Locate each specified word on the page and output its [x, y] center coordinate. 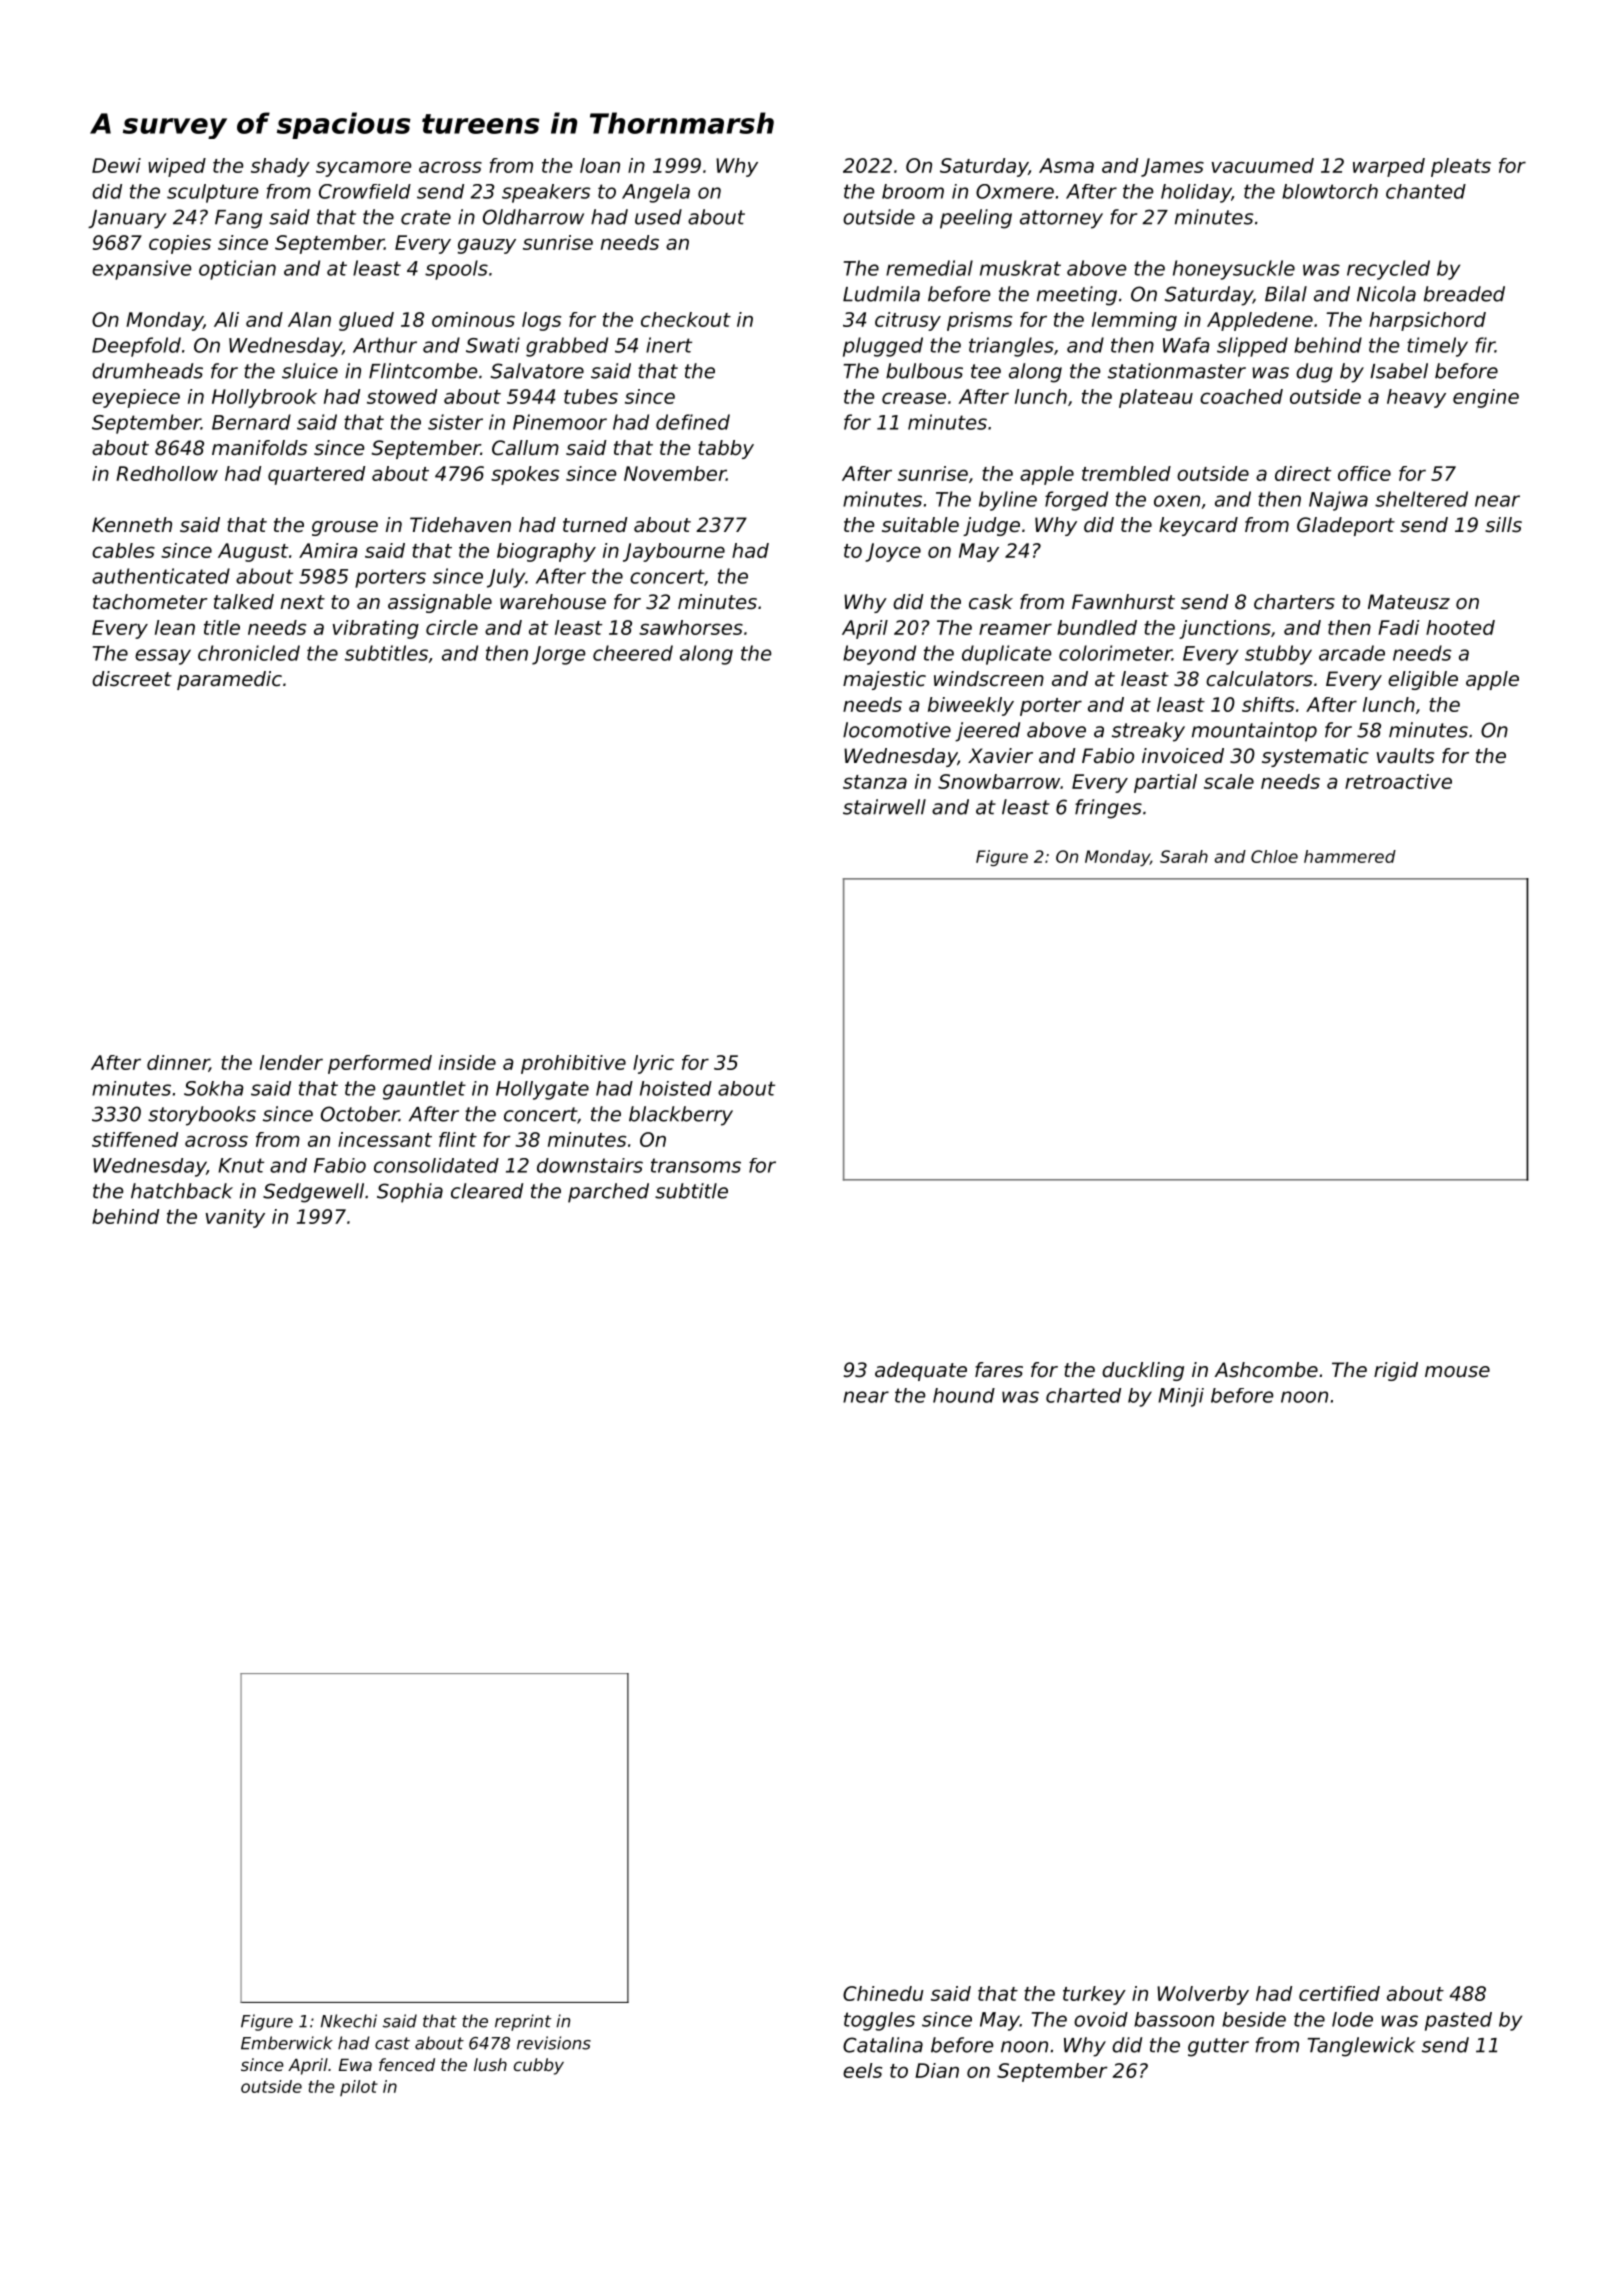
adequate [921, 1371]
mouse [1457, 1372]
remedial [929, 268]
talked [244, 602]
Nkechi [349, 2021]
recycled [1388, 270]
